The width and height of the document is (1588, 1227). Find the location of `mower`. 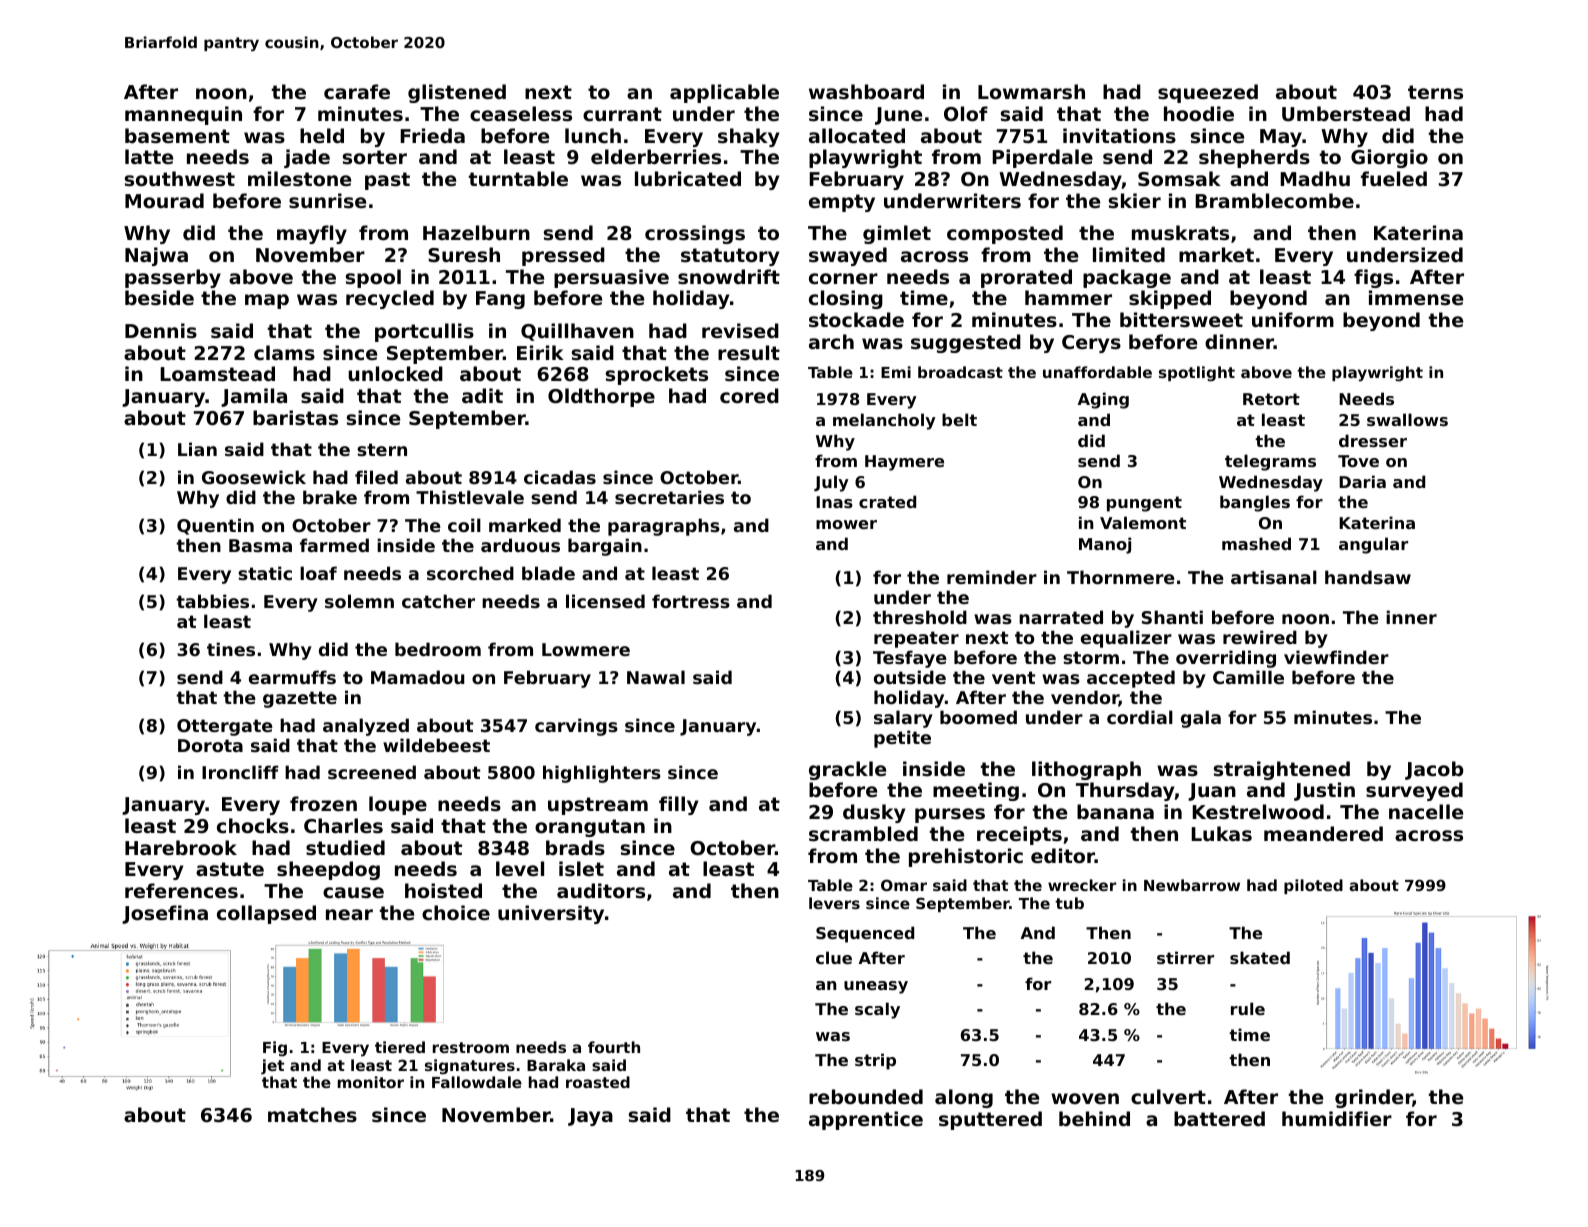

mower is located at coordinates (846, 524).
